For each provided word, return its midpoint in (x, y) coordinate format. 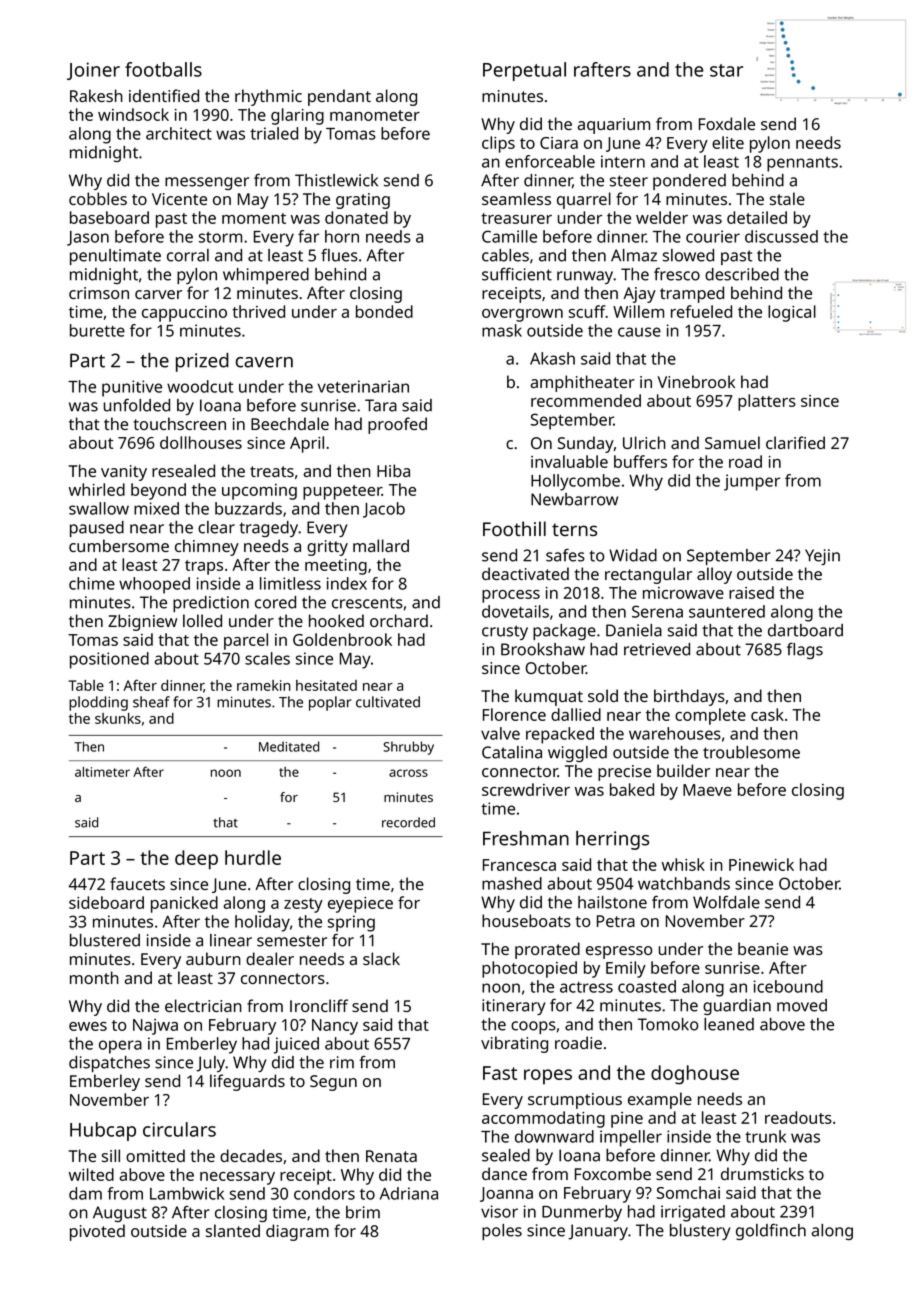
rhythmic (268, 97)
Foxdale (727, 123)
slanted (233, 1230)
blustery (700, 1232)
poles (502, 1232)
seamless (516, 198)
